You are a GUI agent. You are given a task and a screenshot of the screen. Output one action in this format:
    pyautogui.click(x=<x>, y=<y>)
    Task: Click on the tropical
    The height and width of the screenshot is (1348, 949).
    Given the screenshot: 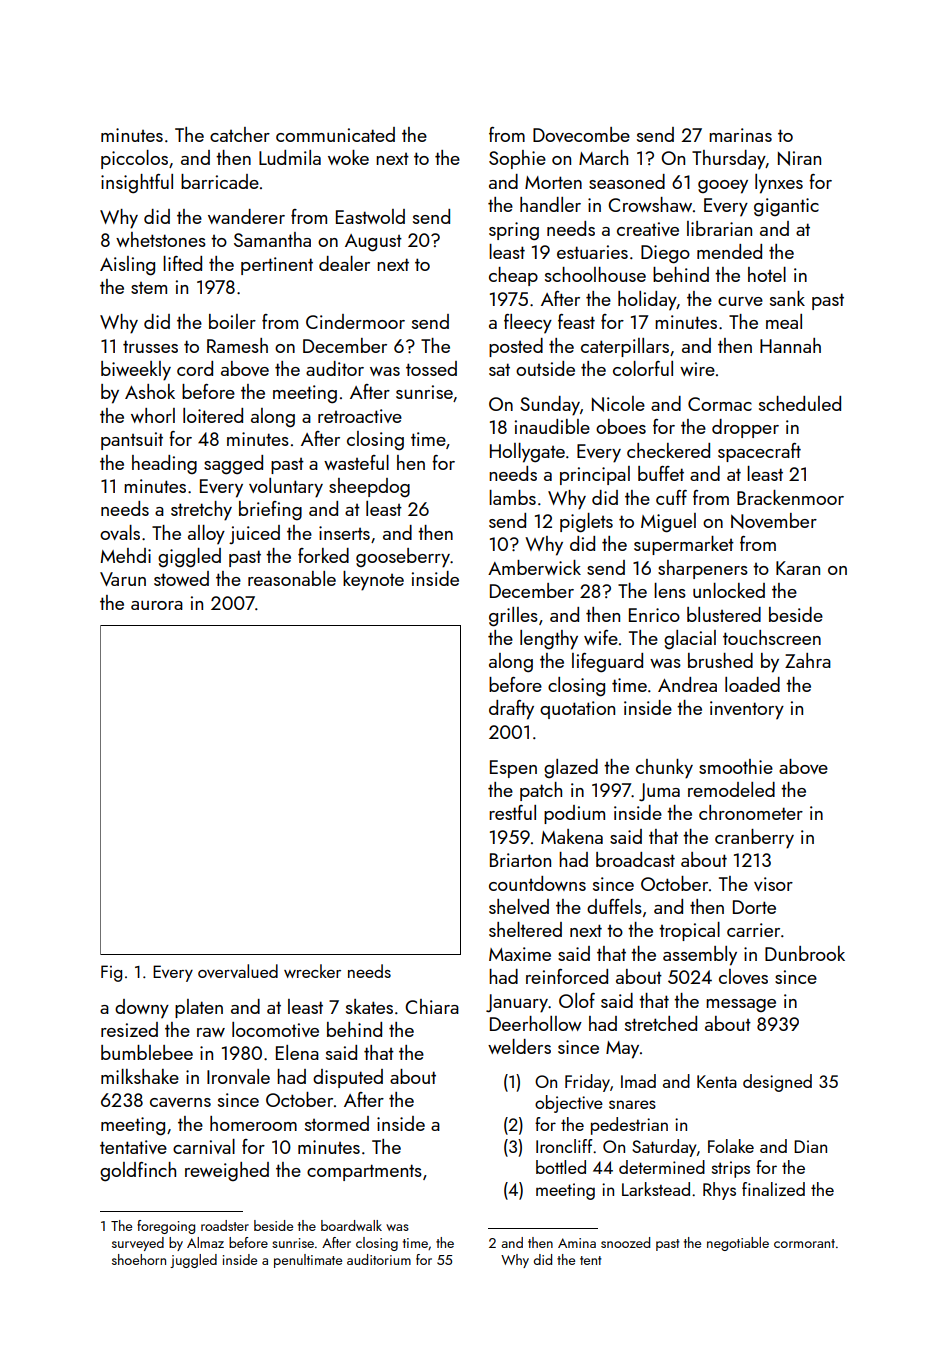 What is the action you would take?
    pyautogui.click(x=689, y=931)
